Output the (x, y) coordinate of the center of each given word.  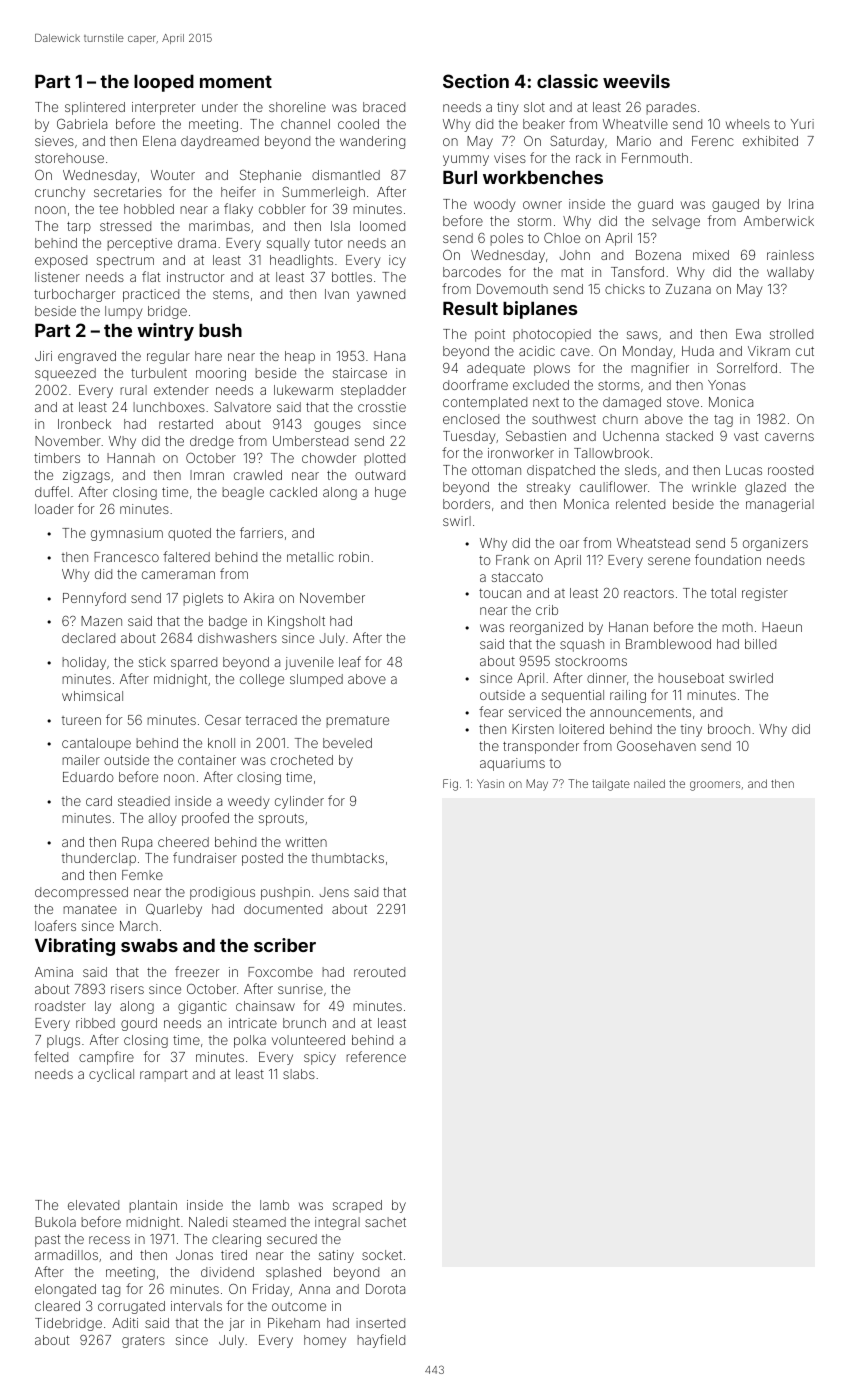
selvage (676, 222)
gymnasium (127, 534)
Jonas (194, 1255)
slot (534, 107)
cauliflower (613, 486)
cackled (293, 492)
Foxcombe (280, 972)
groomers (715, 786)
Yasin (490, 783)
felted (51, 1056)
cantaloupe (96, 744)
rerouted (379, 972)
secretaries (128, 192)
